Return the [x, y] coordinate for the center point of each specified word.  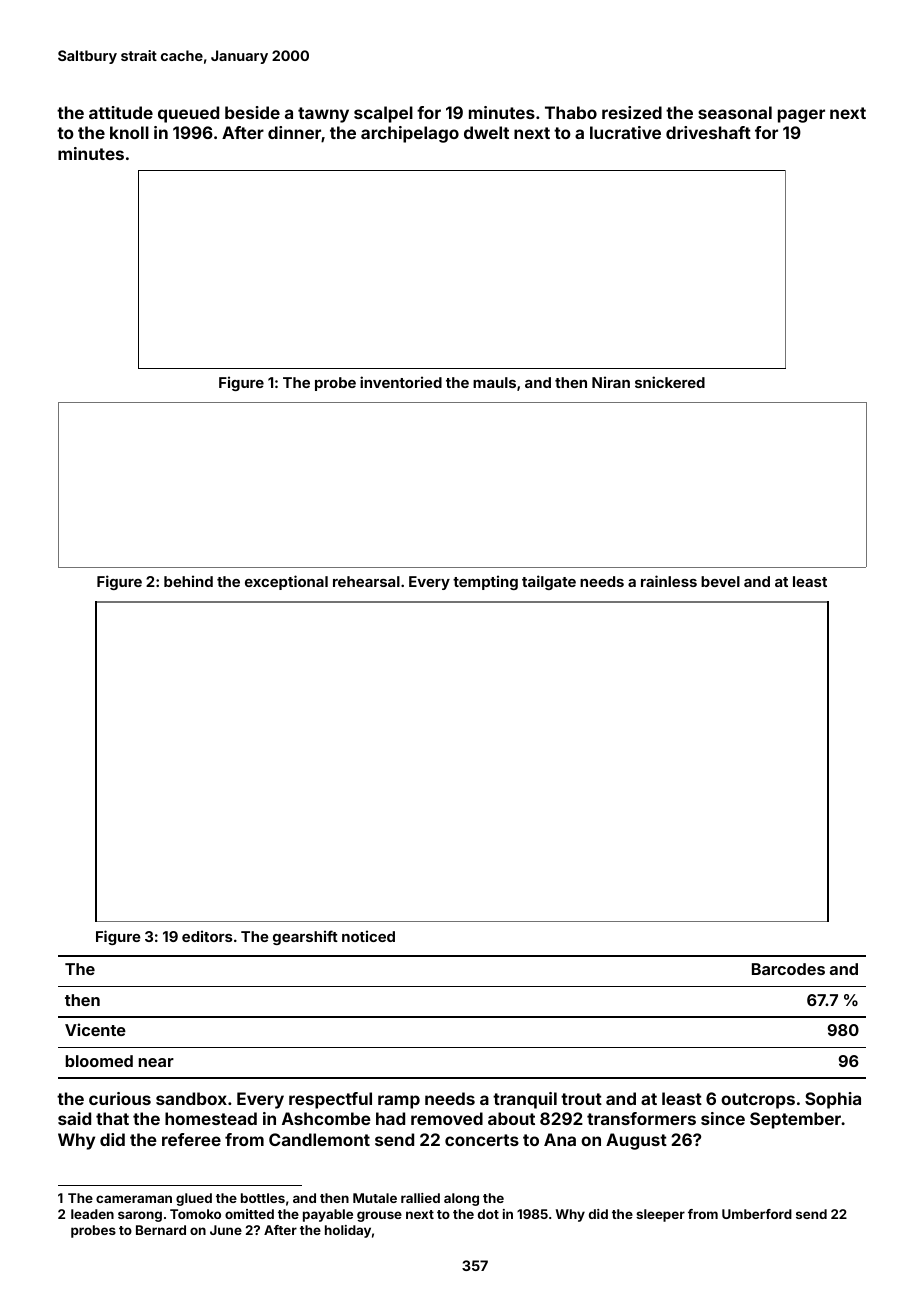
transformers [641, 1118]
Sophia [833, 1100]
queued [188, 114]
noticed [368, 936]
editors [207, 936]
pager [801, 116]
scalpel [383, 114]
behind [188, 581]
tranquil [525, 1100]
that [112, 1118]
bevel [720, 581]
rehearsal [366, 581]
